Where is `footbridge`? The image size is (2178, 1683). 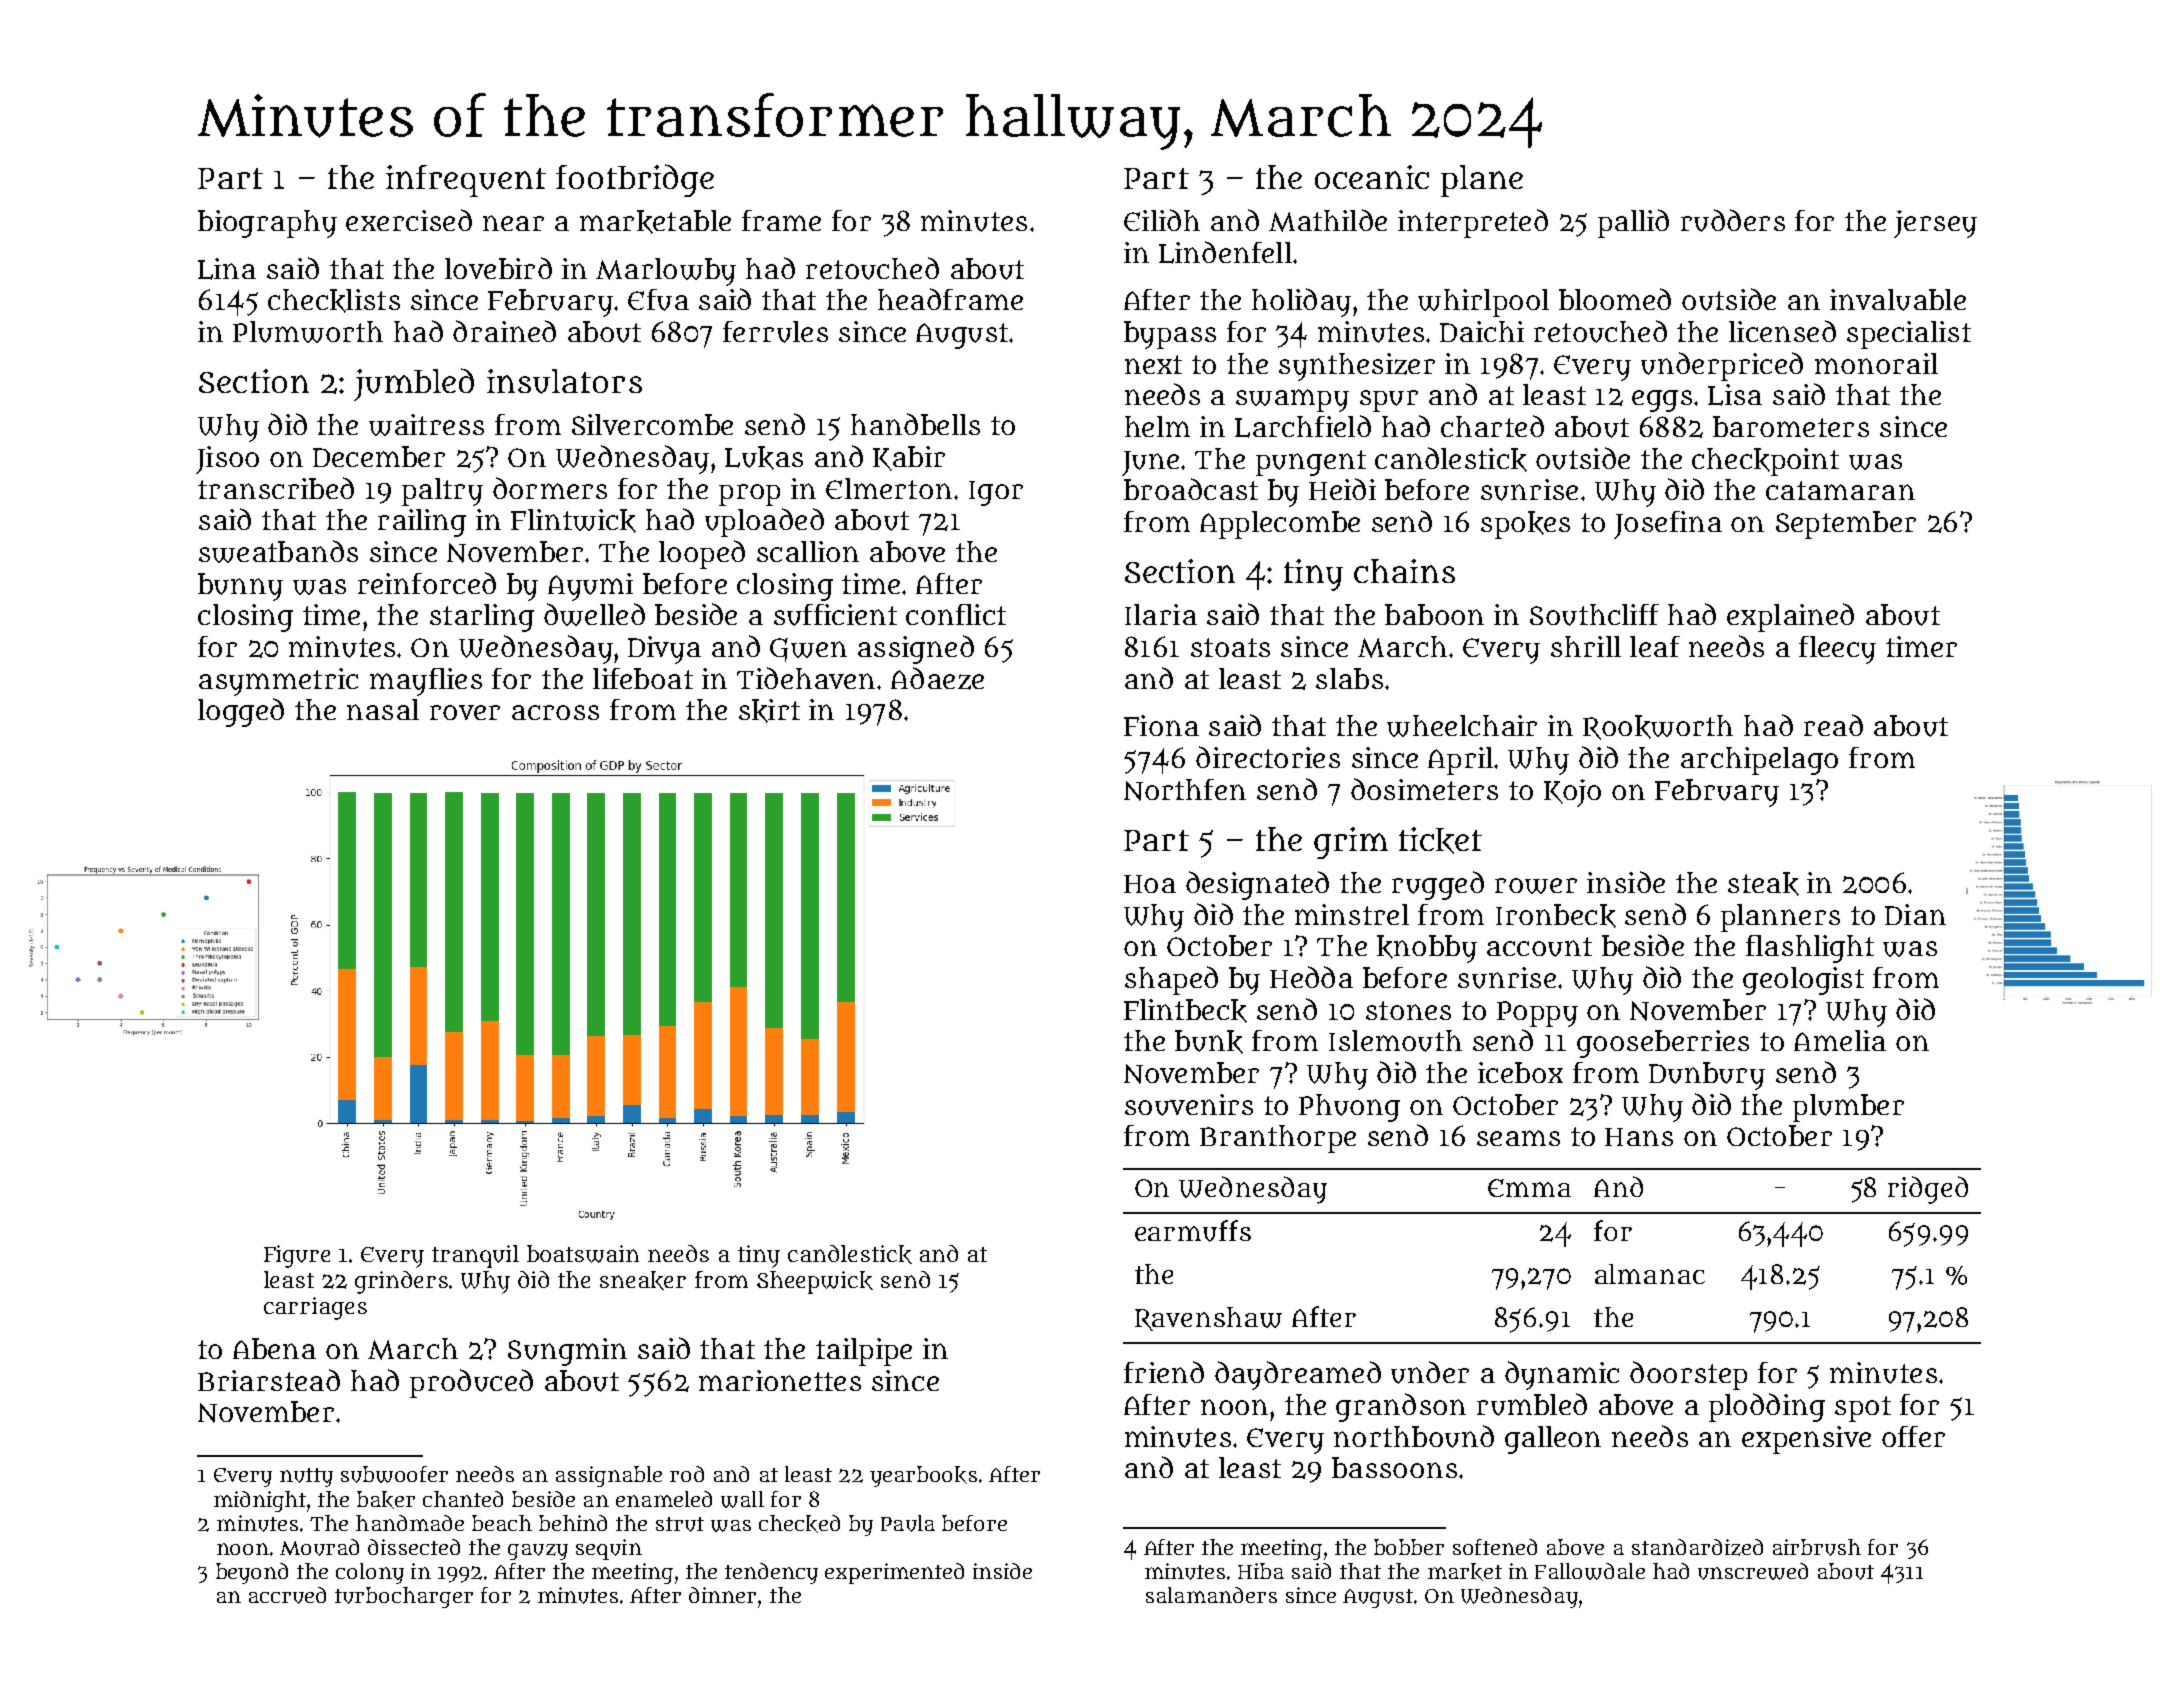 footbridge is located at coordinates (635, 180).
